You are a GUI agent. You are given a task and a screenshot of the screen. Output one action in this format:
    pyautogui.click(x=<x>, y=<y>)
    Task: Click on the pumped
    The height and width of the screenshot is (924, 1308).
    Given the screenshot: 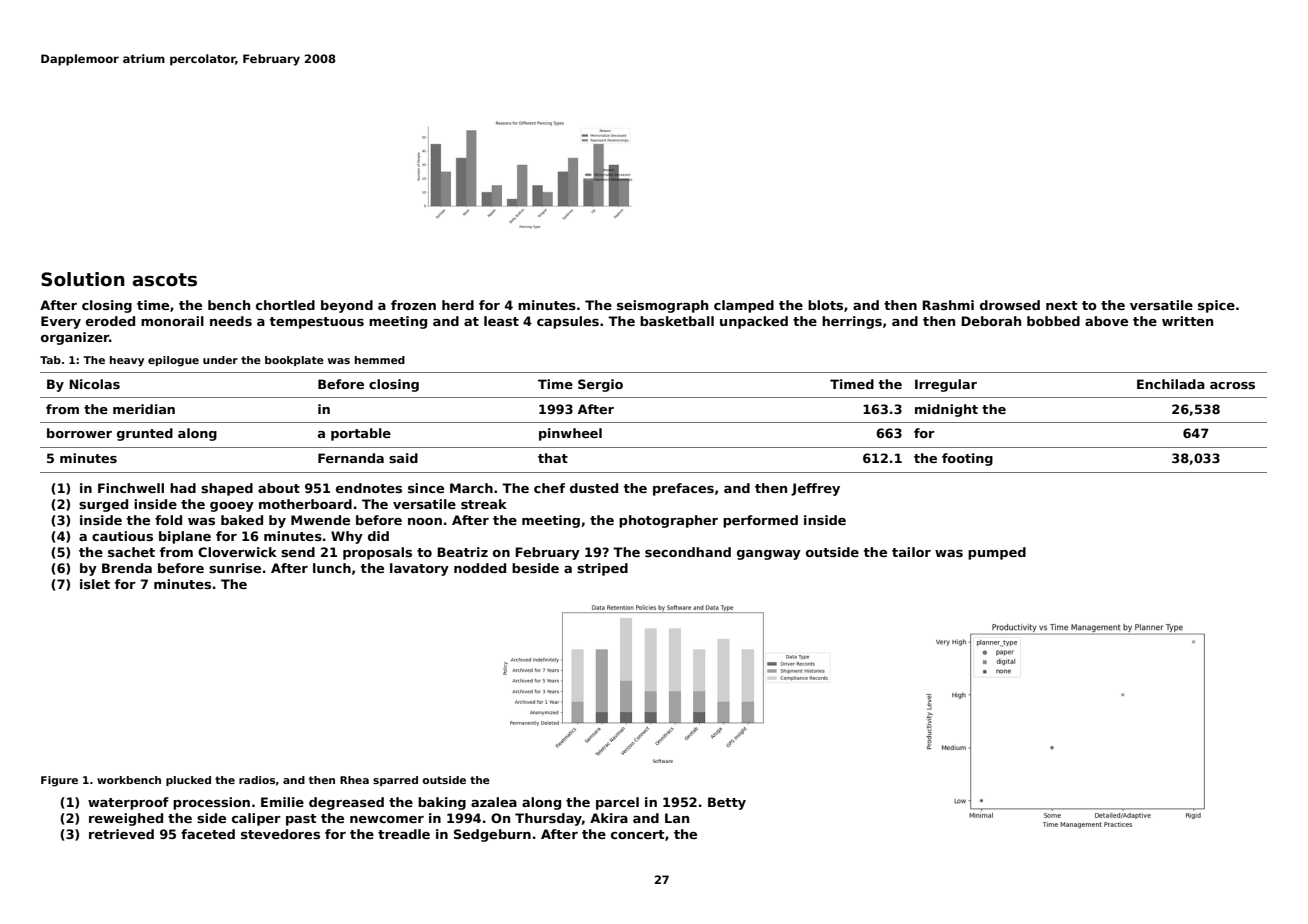 What is the action you would take?
    pyautogui.click(x=997, y=553)
